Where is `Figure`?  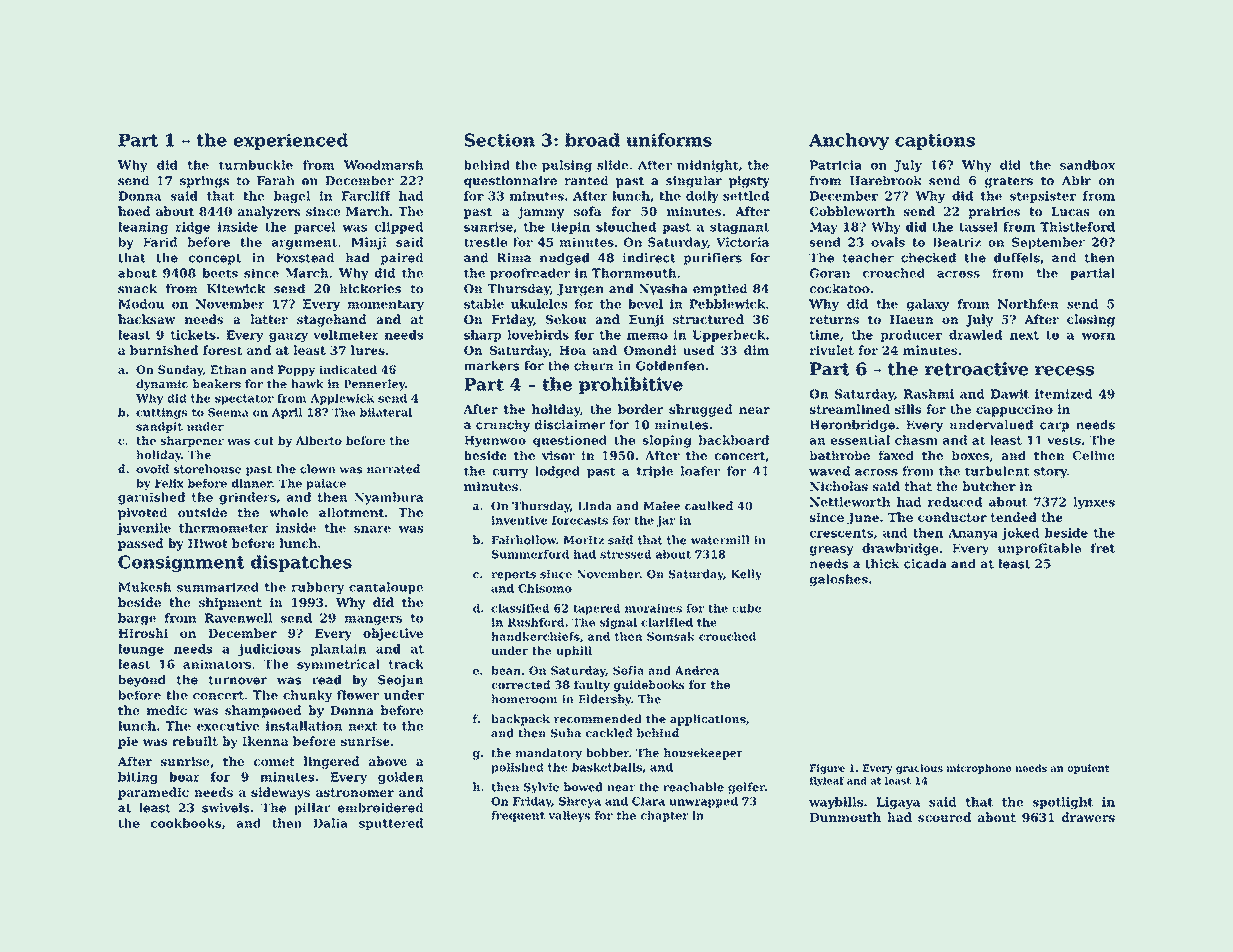 Figure is located at coordinates (827, 769).
